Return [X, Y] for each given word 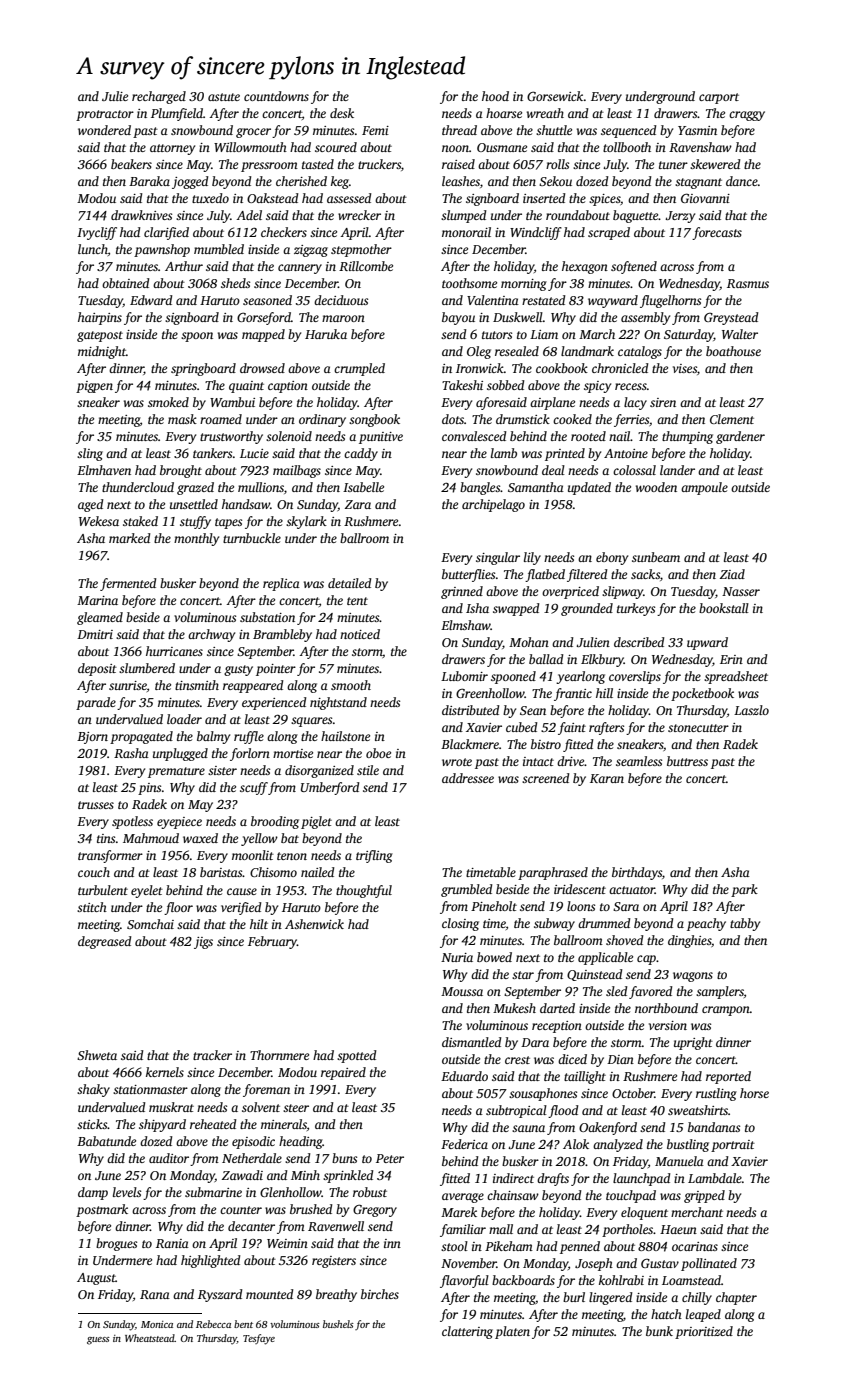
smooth [351, 685]
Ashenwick [314, 924]
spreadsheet [736, 677]
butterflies [468, 575]
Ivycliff [97, 233]
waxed [200, 838]
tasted [318, 164]
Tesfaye [259, 1339]
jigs [203, 943]
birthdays [637, 873]
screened [545, 778]
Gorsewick [555, 96]
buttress [687, 761]
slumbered [147, 668]
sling [90, 454]
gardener [740, 437]
